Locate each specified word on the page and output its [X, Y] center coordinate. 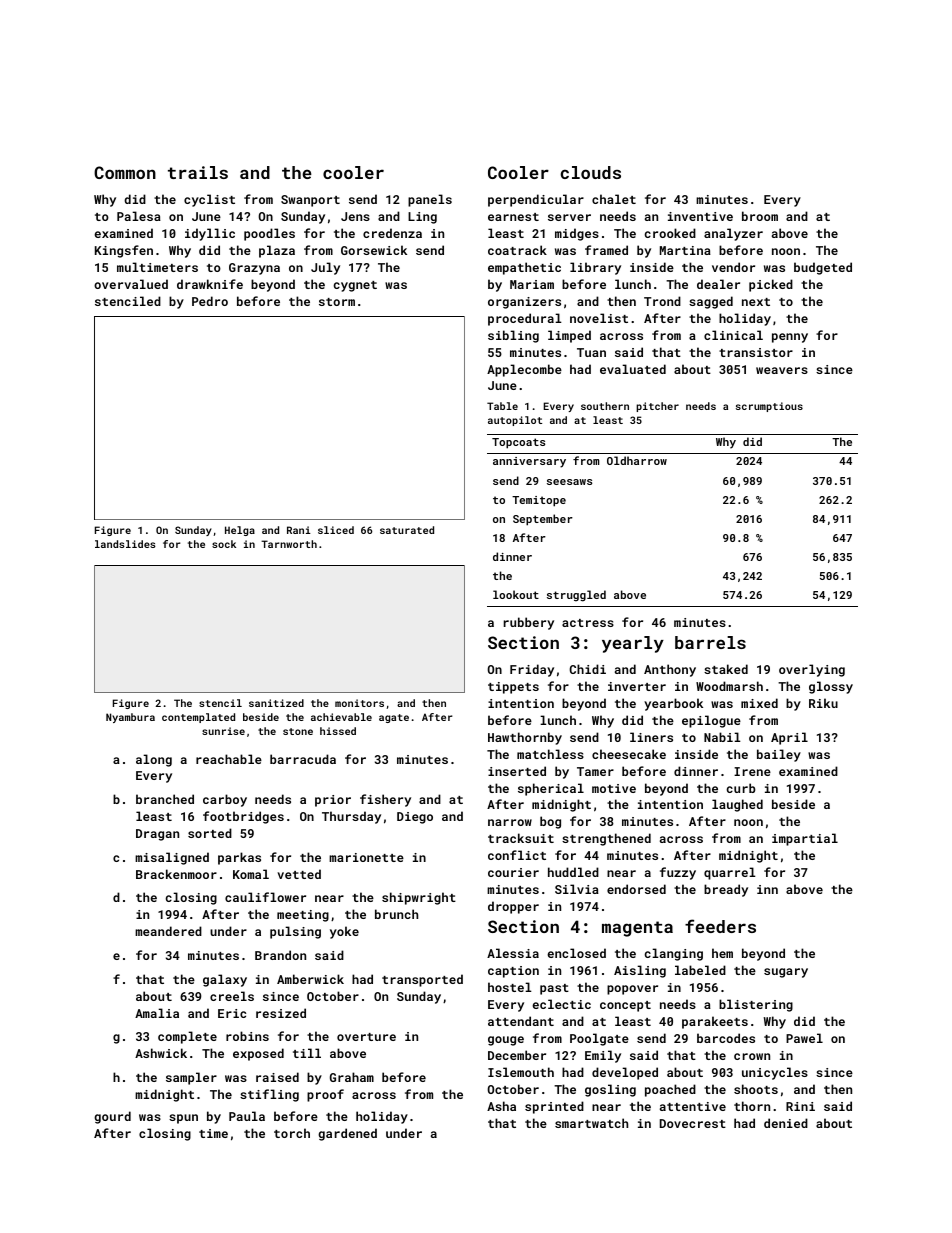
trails [198, 172]
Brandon [280, 955]
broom [760, 216]
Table [502, 406]
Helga [240, 531]
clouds [590, 172]
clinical [733, 335]
